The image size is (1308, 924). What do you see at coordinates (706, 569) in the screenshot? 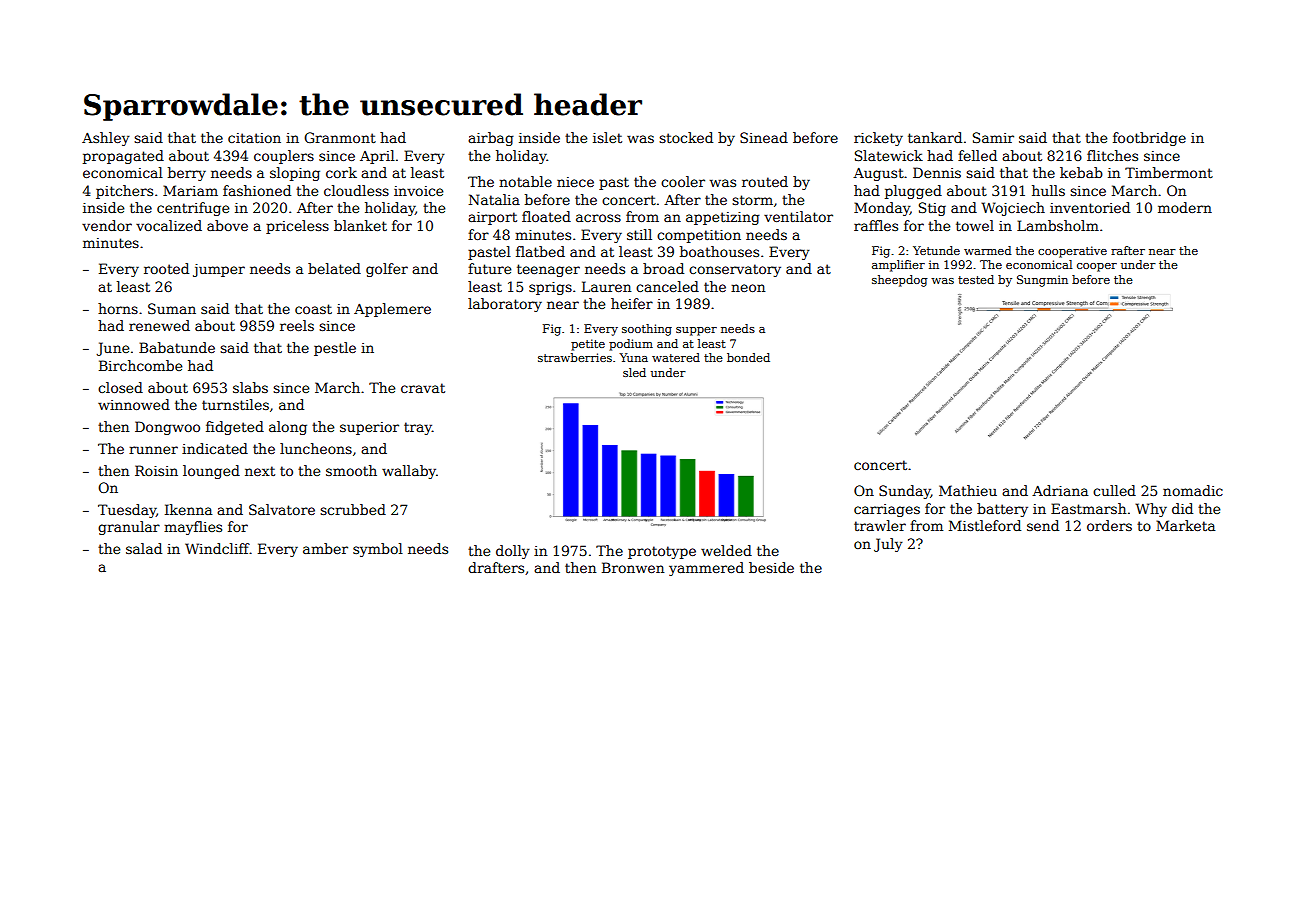
I see `yammered` at bounding box center [706, 569].
